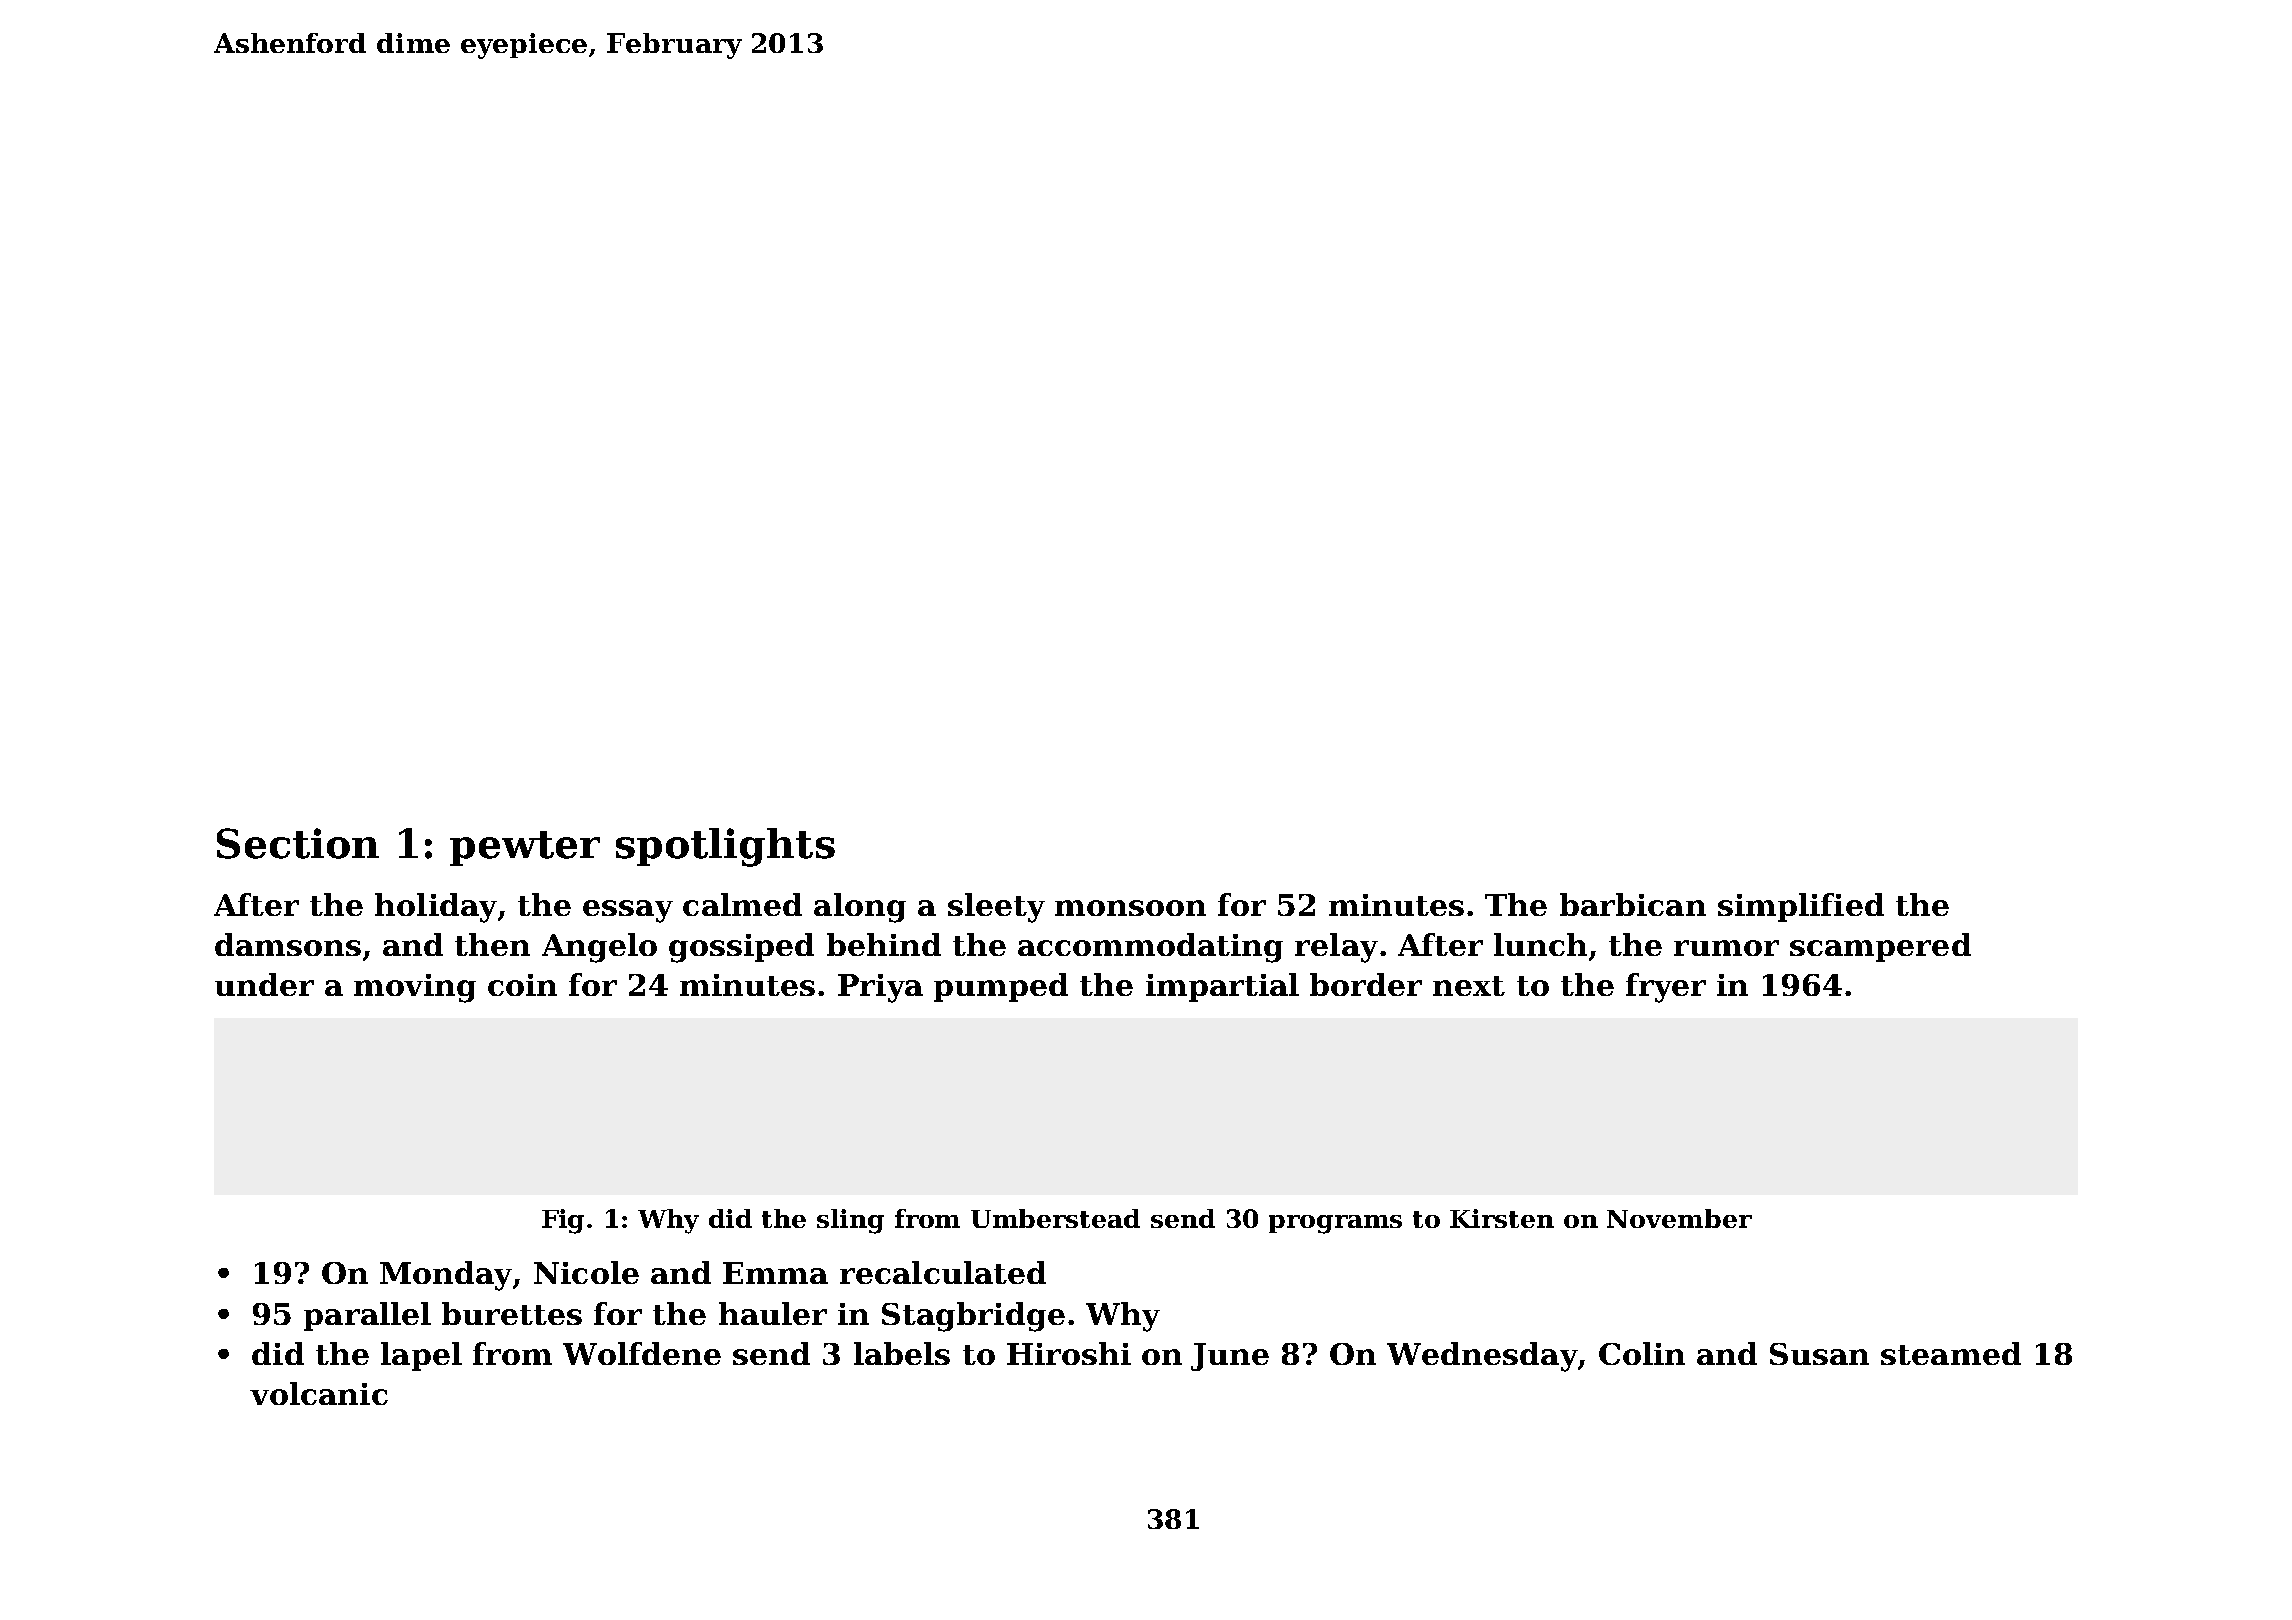  I want to click on scampered, so click(1880, 947).
